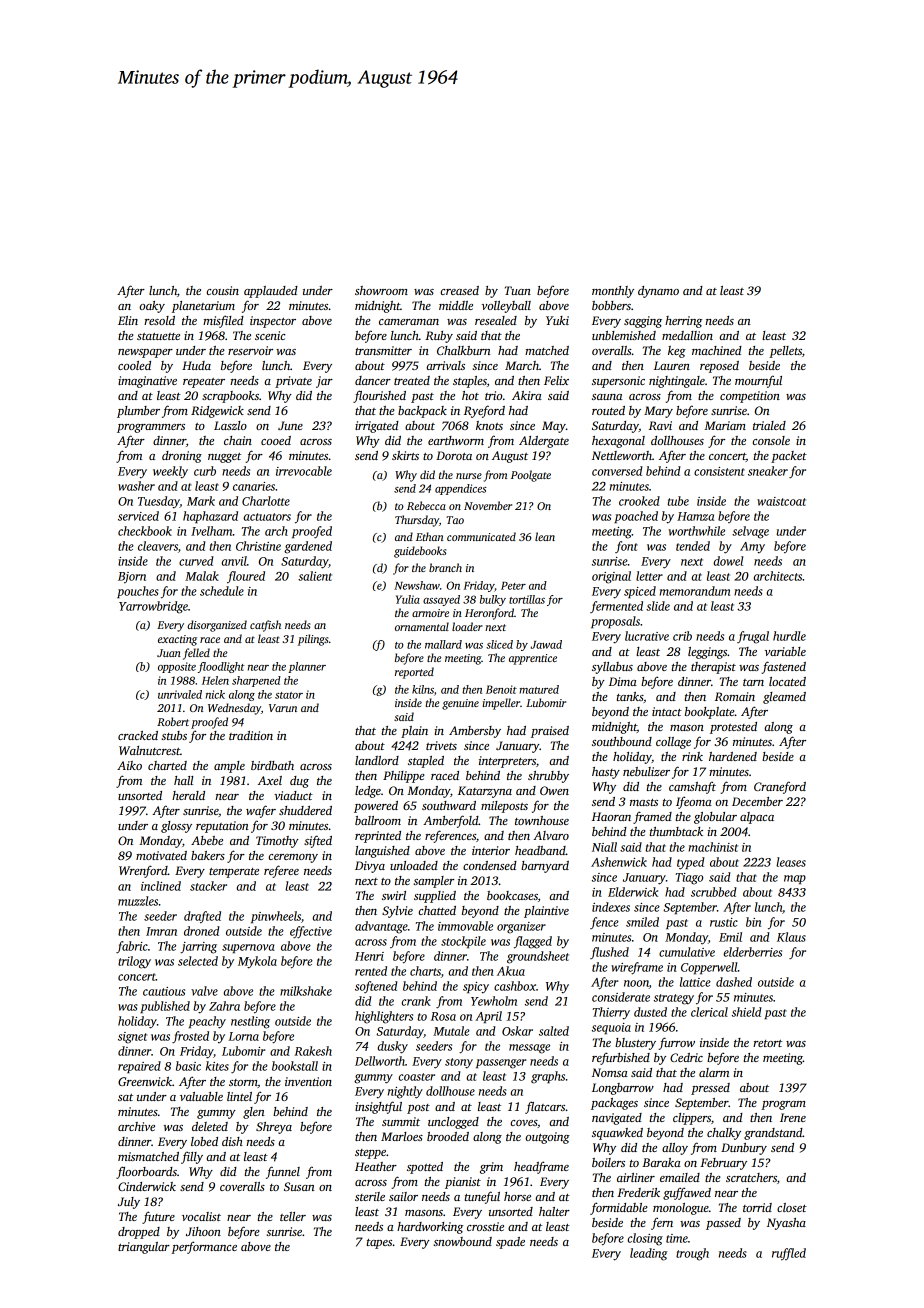  I want to click on competition, so click(750, 397).
